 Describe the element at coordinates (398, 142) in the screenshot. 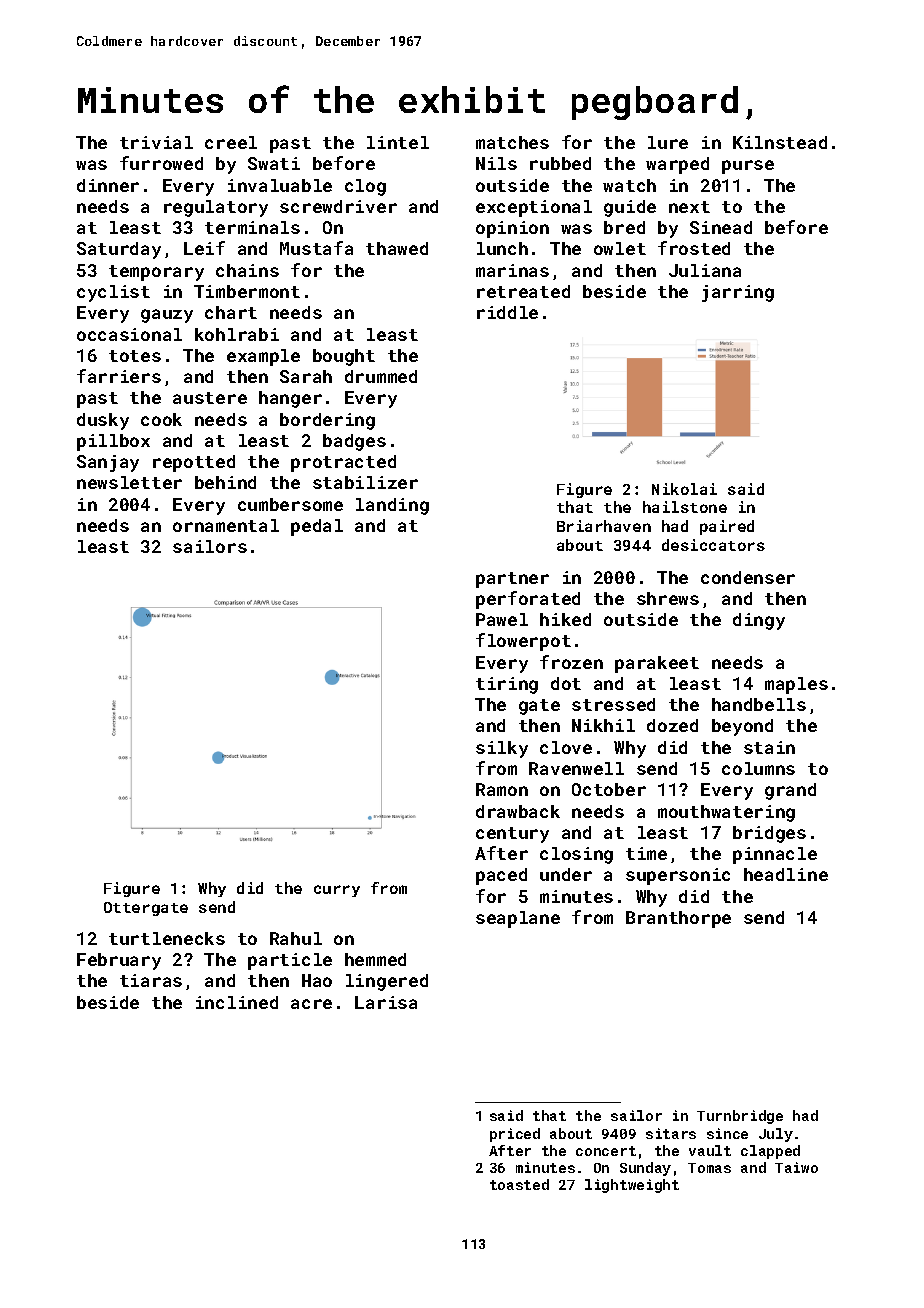

I see `lintel` at that location.
